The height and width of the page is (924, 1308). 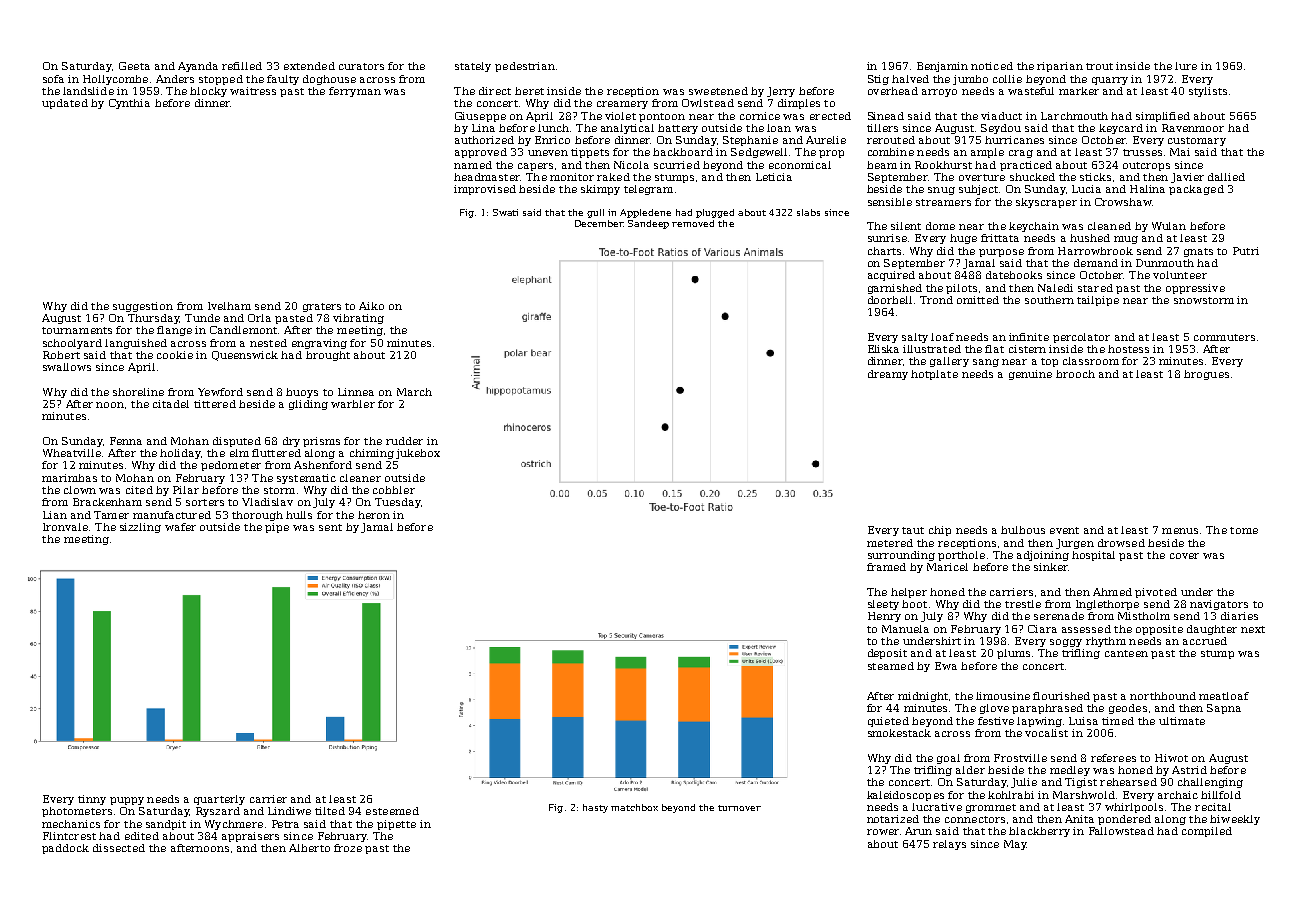 What do you see at coordinates (1186, 66) in the page?
I see `lure` at bounding box center [1186, 66].
